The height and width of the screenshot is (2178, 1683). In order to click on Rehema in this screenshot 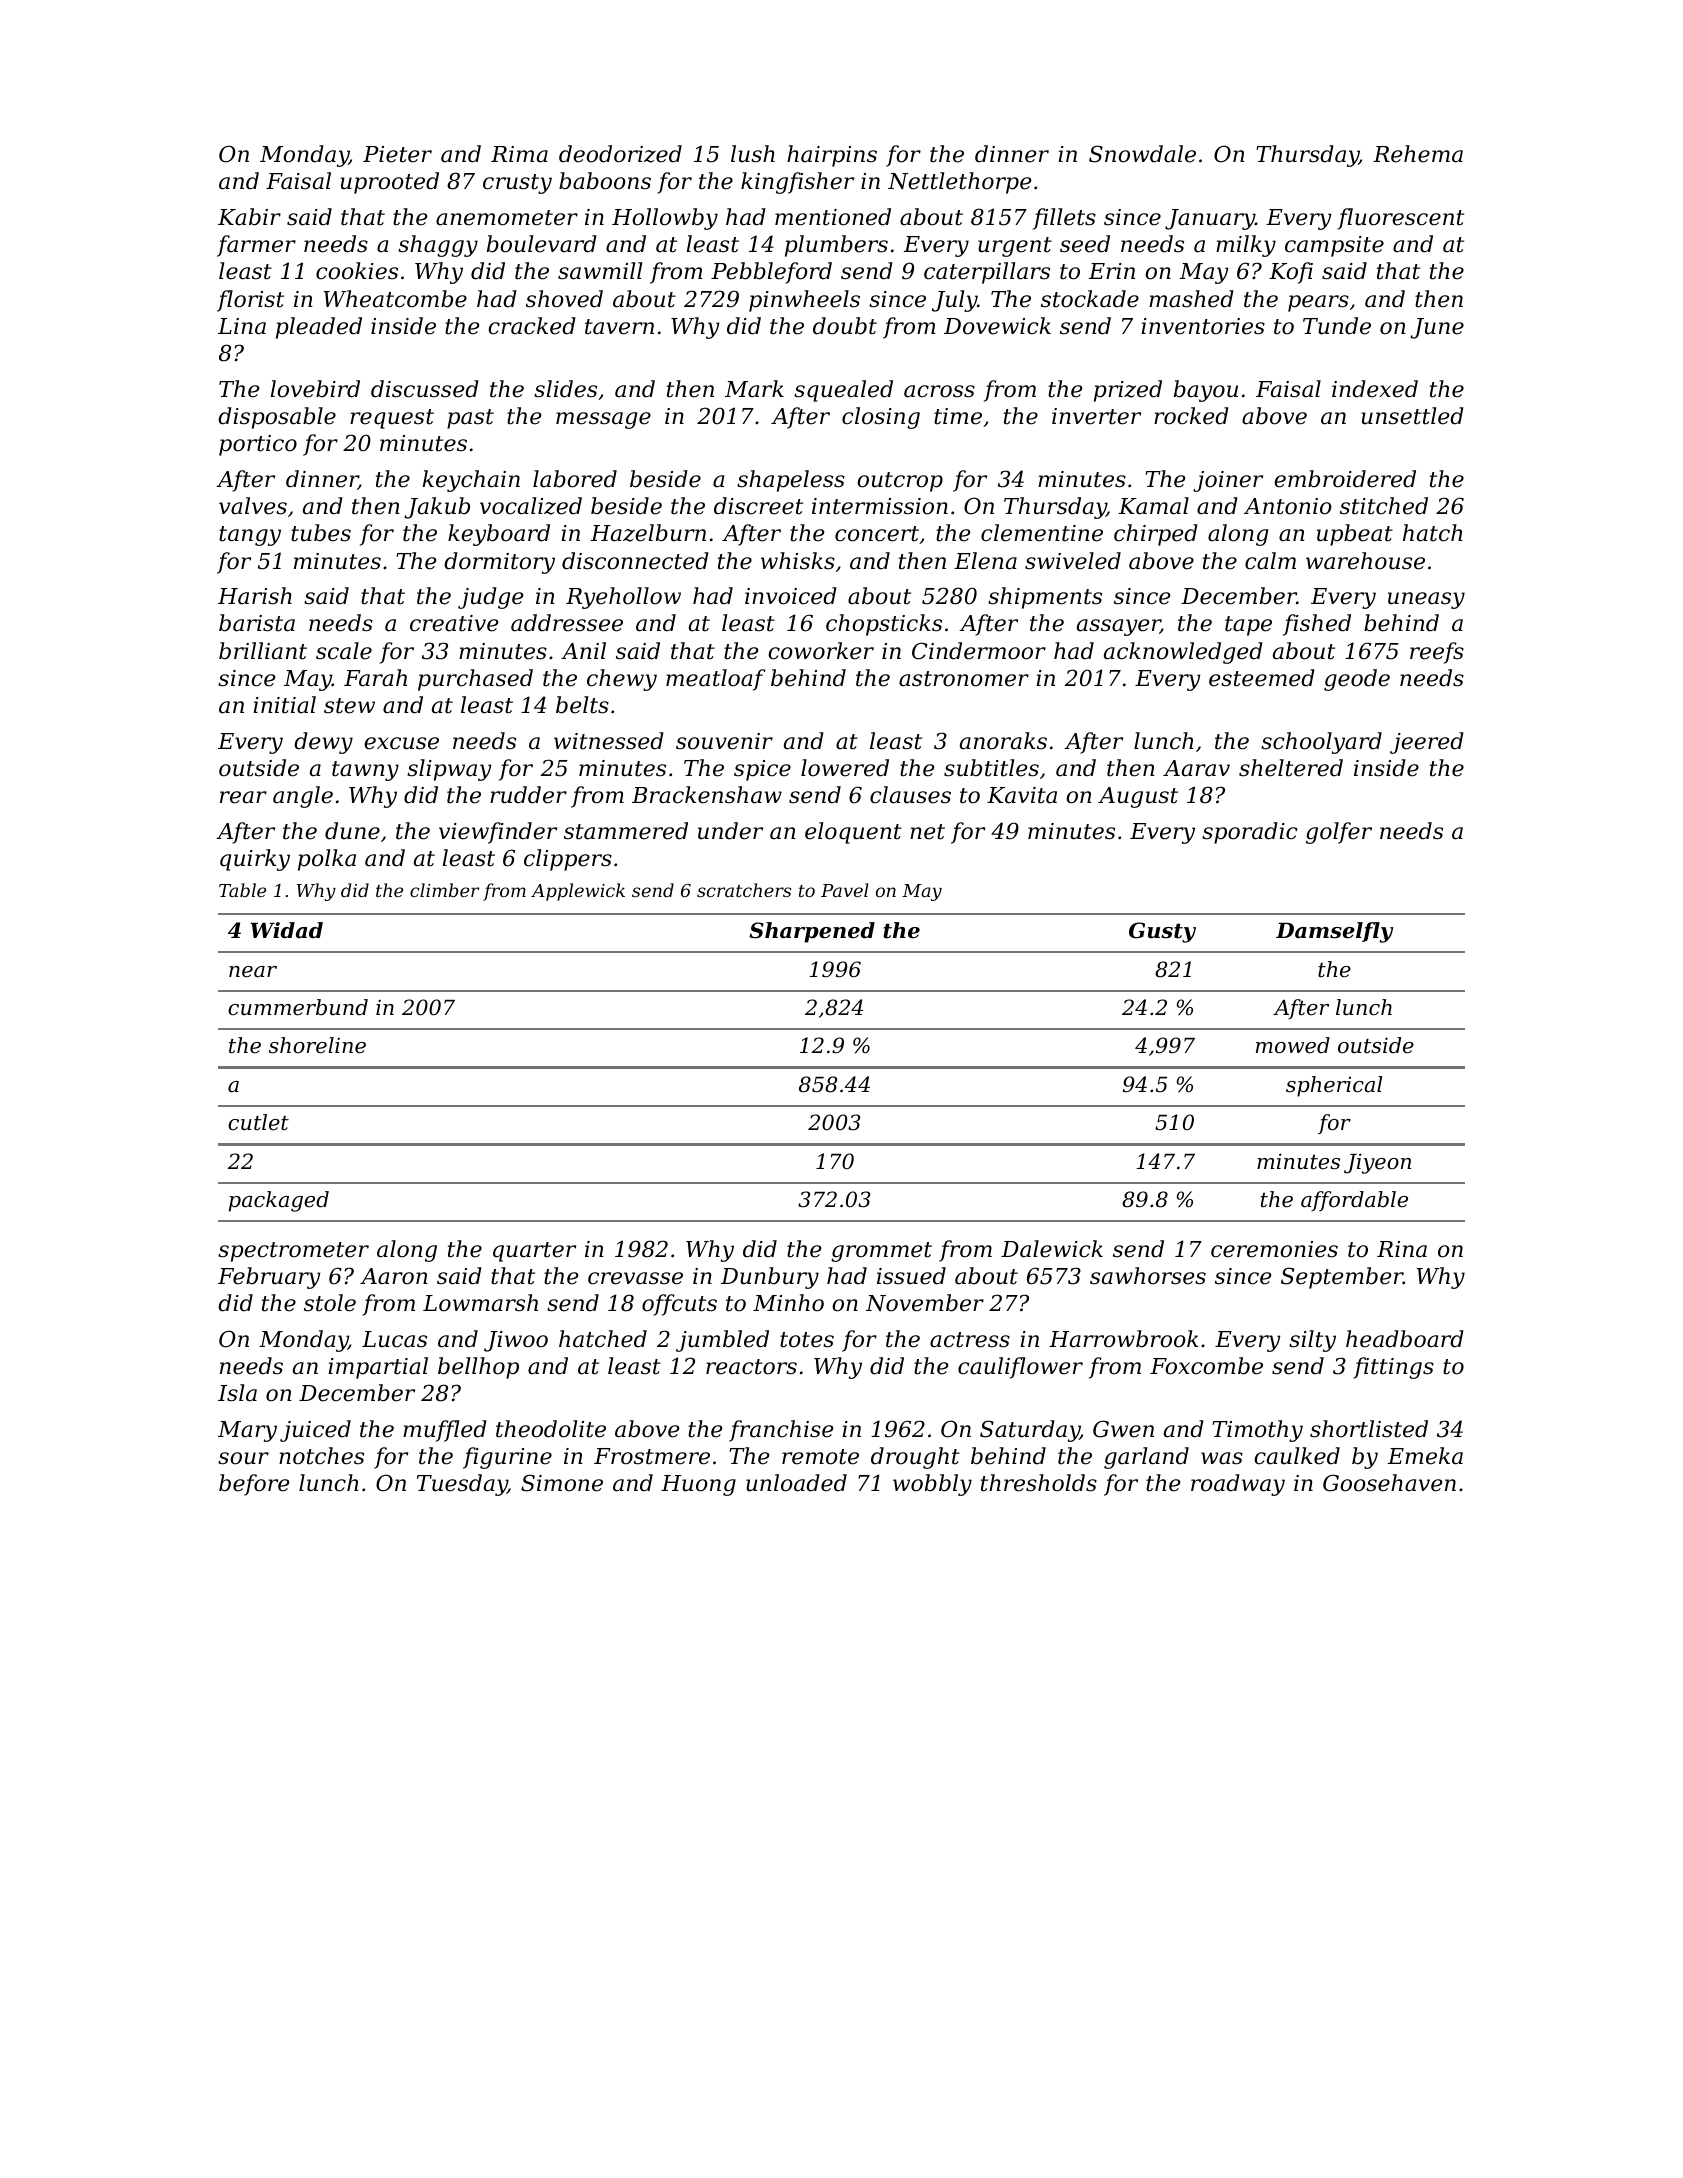, I will do `click(1418, 154)`.
